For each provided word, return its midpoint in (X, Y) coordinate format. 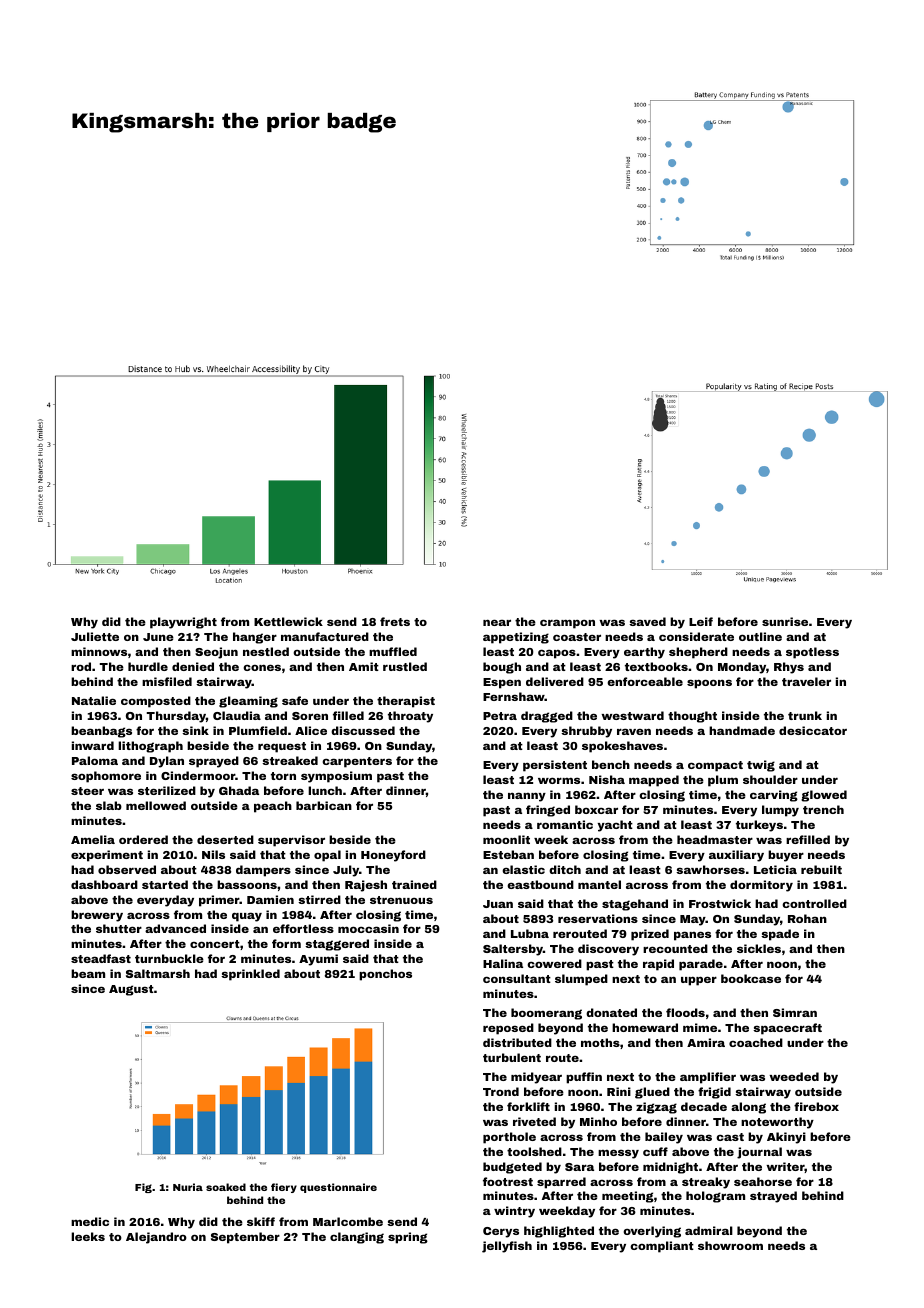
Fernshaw (514, 696)
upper (699, 981)
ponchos (385, 975)
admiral (709, 1230)
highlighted (559, 1232)
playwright (183, 623)
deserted (225, 839)
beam (88, 973)
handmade (742, 730)
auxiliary (736, 856)
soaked (226, 1187)
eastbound (540, 884)
